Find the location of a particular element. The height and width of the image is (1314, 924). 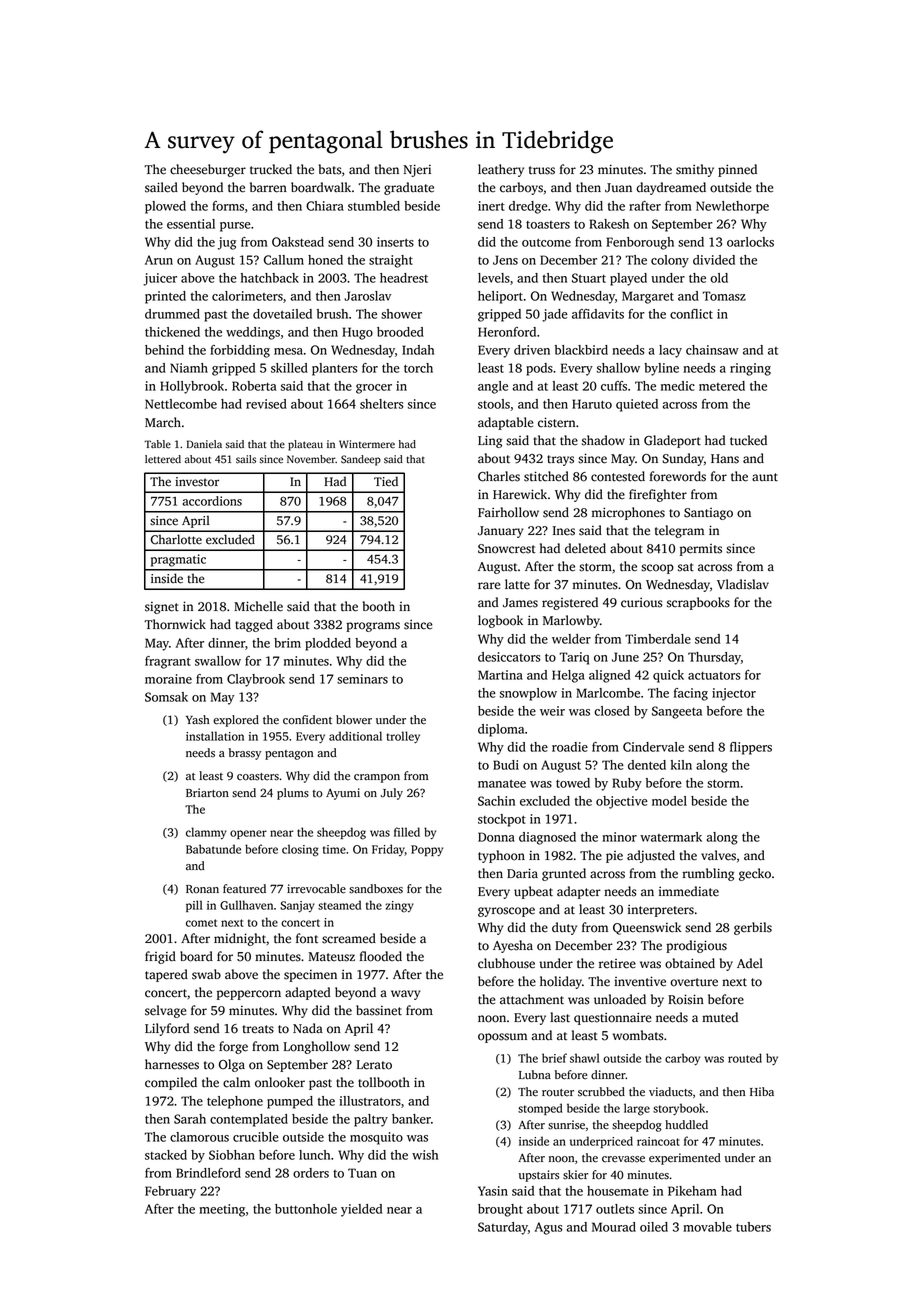

cheeseburger is located at coordinates (208, 170).
